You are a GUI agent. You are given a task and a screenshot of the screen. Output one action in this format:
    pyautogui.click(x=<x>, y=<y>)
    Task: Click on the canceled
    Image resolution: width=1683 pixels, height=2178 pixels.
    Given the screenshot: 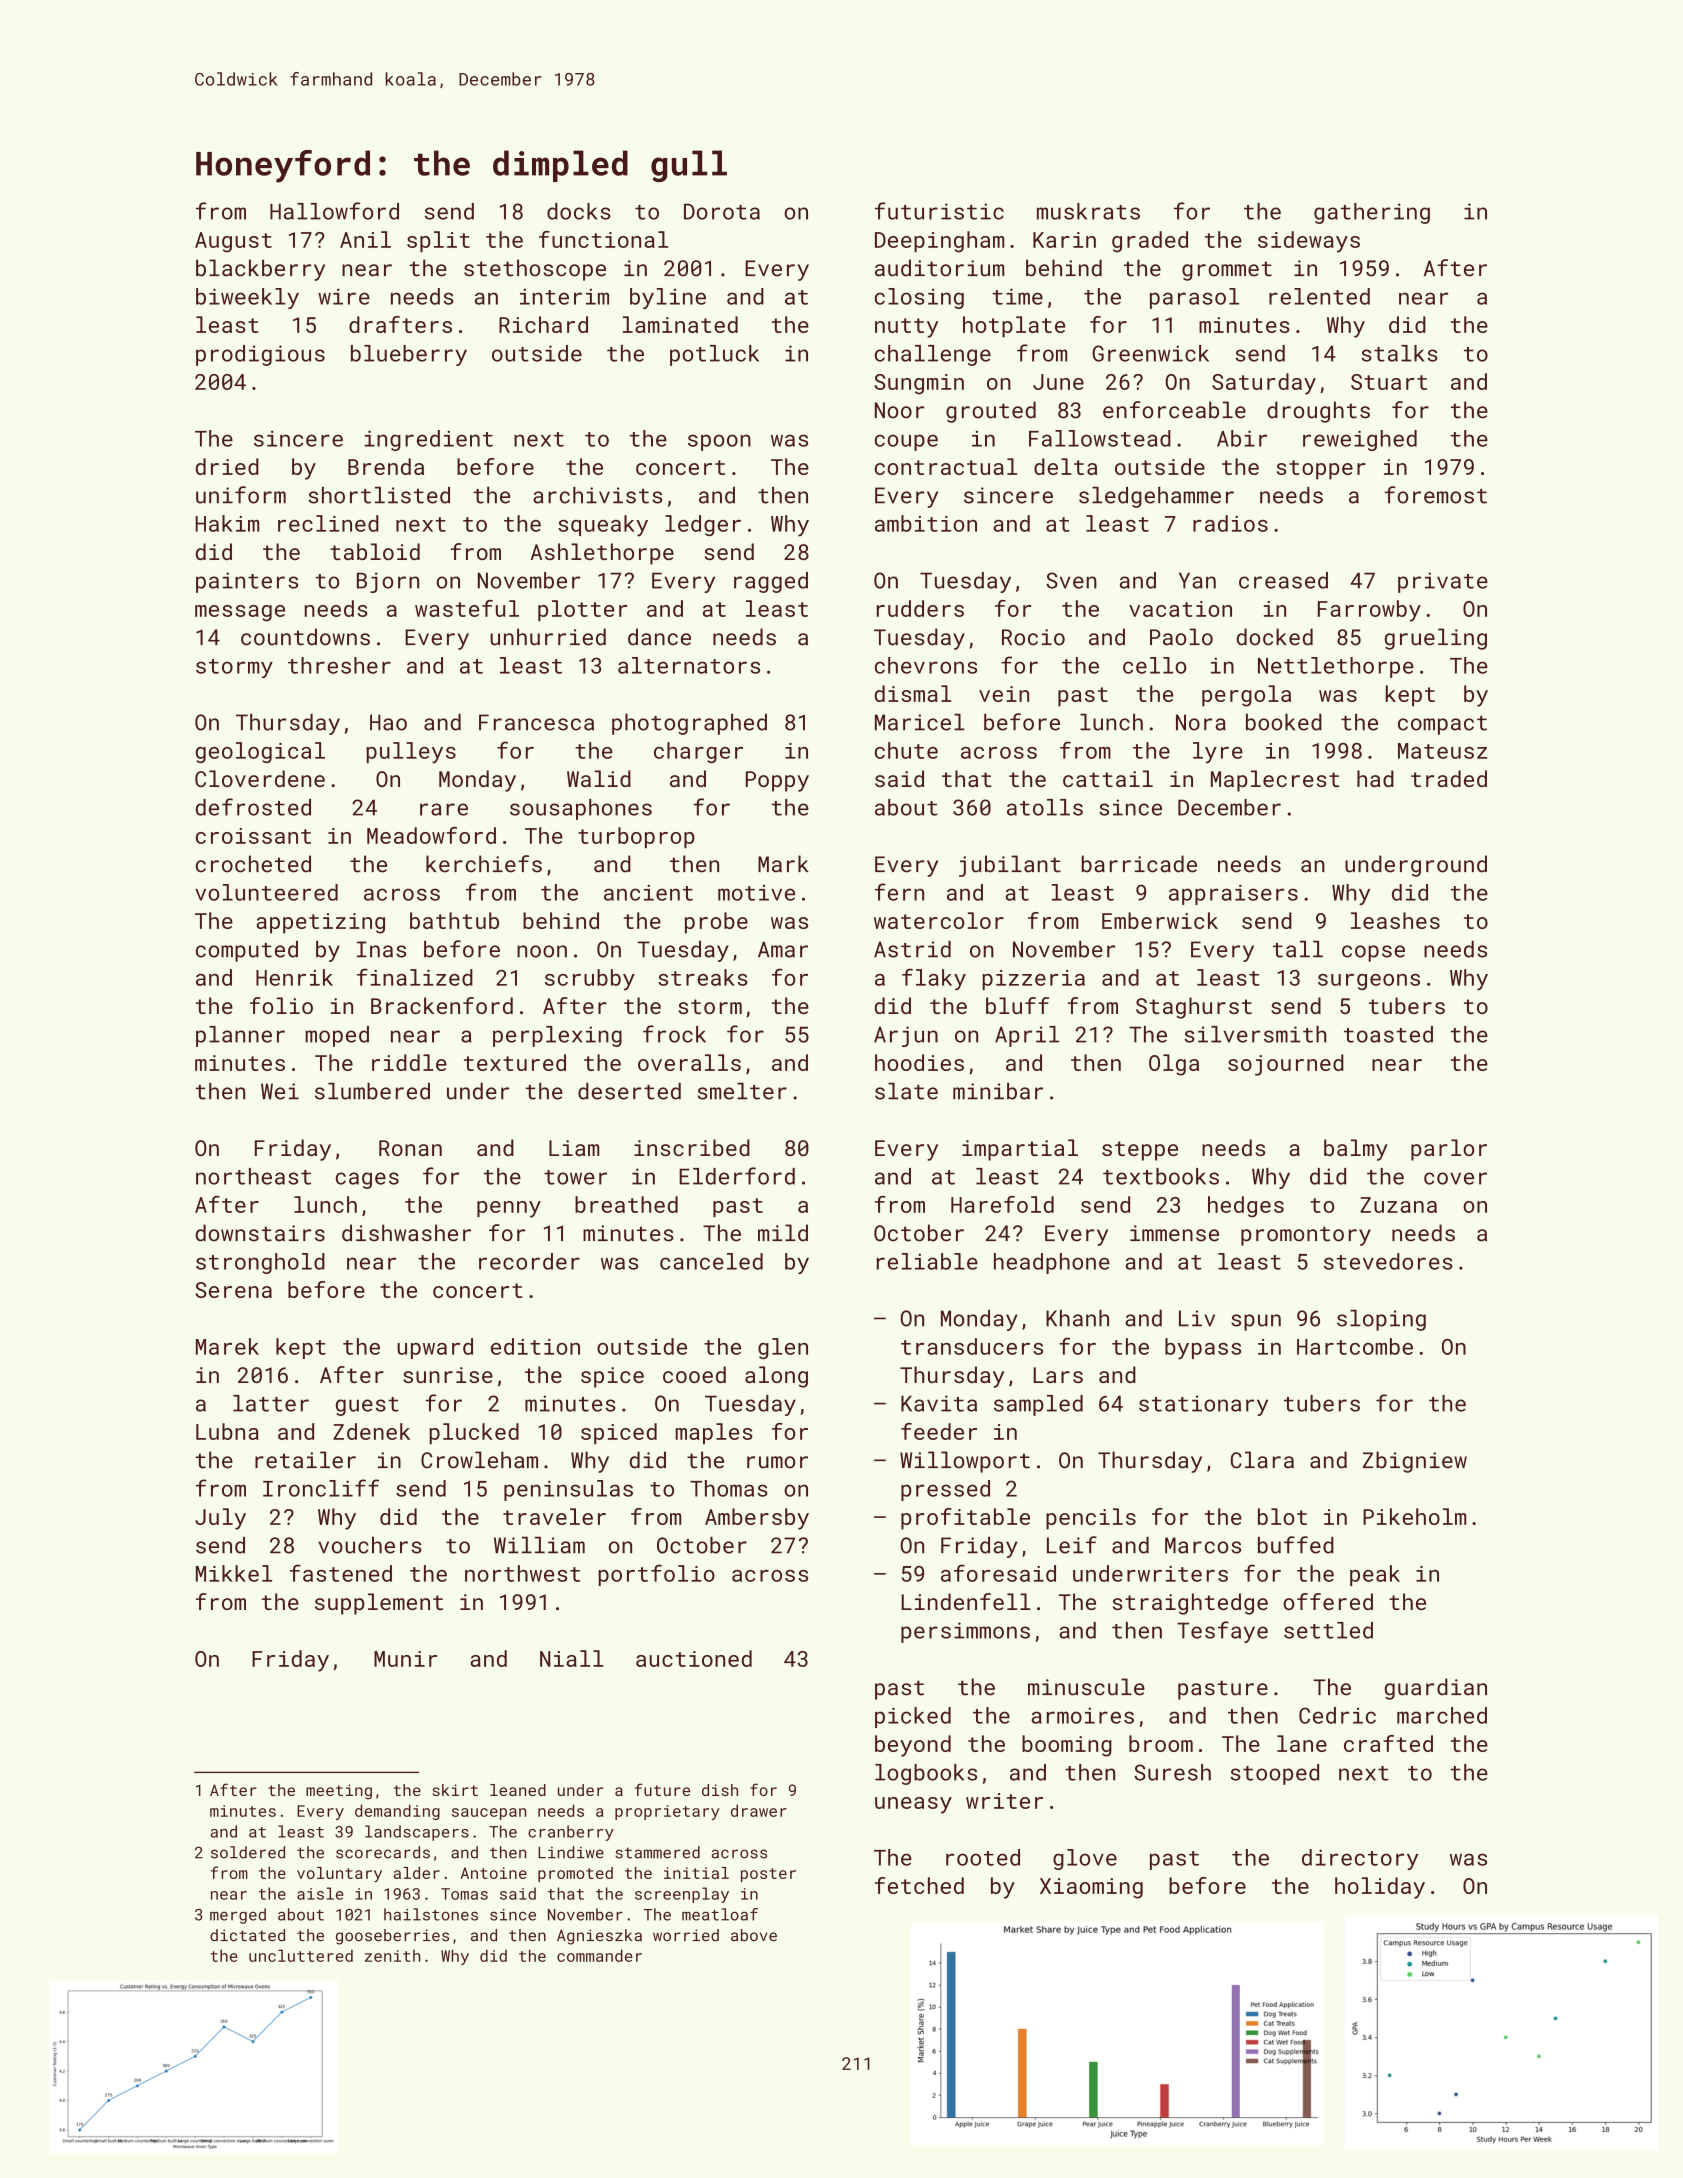 What is the action you would take?
    pyautogui.click(x=711, y=1261)
